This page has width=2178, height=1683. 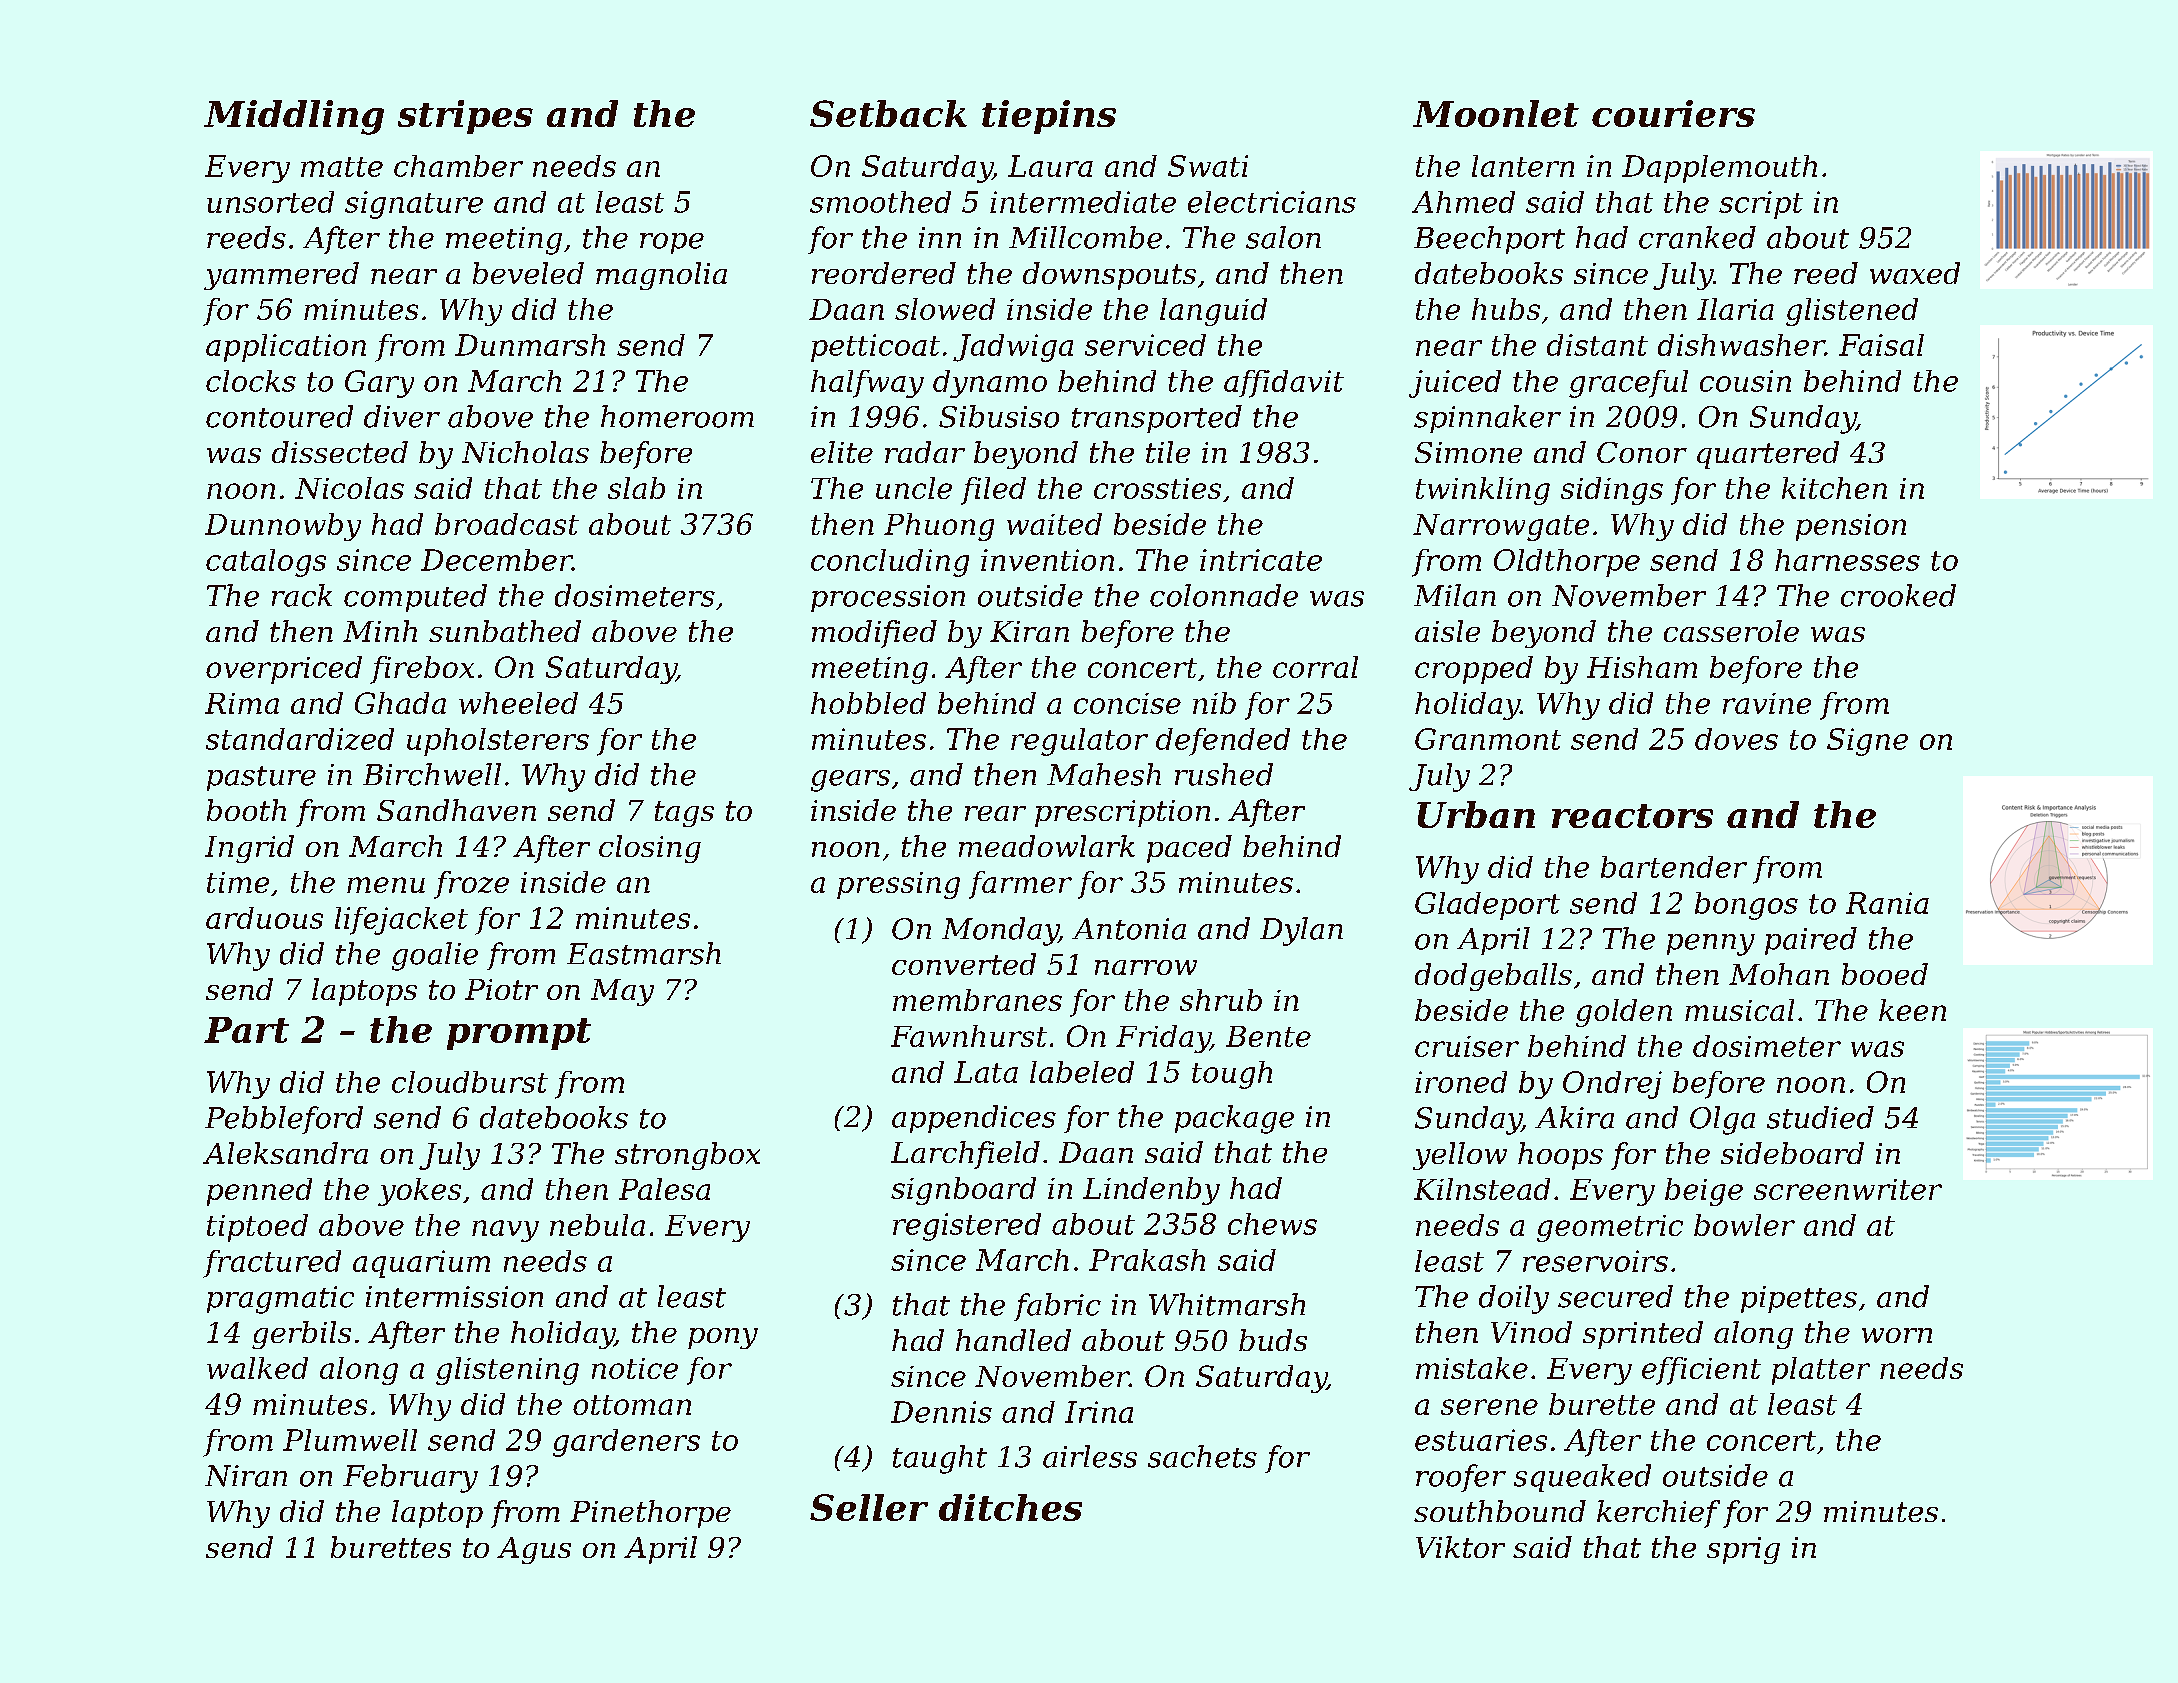 I want to click on rear, so click(x=995, y=813).
